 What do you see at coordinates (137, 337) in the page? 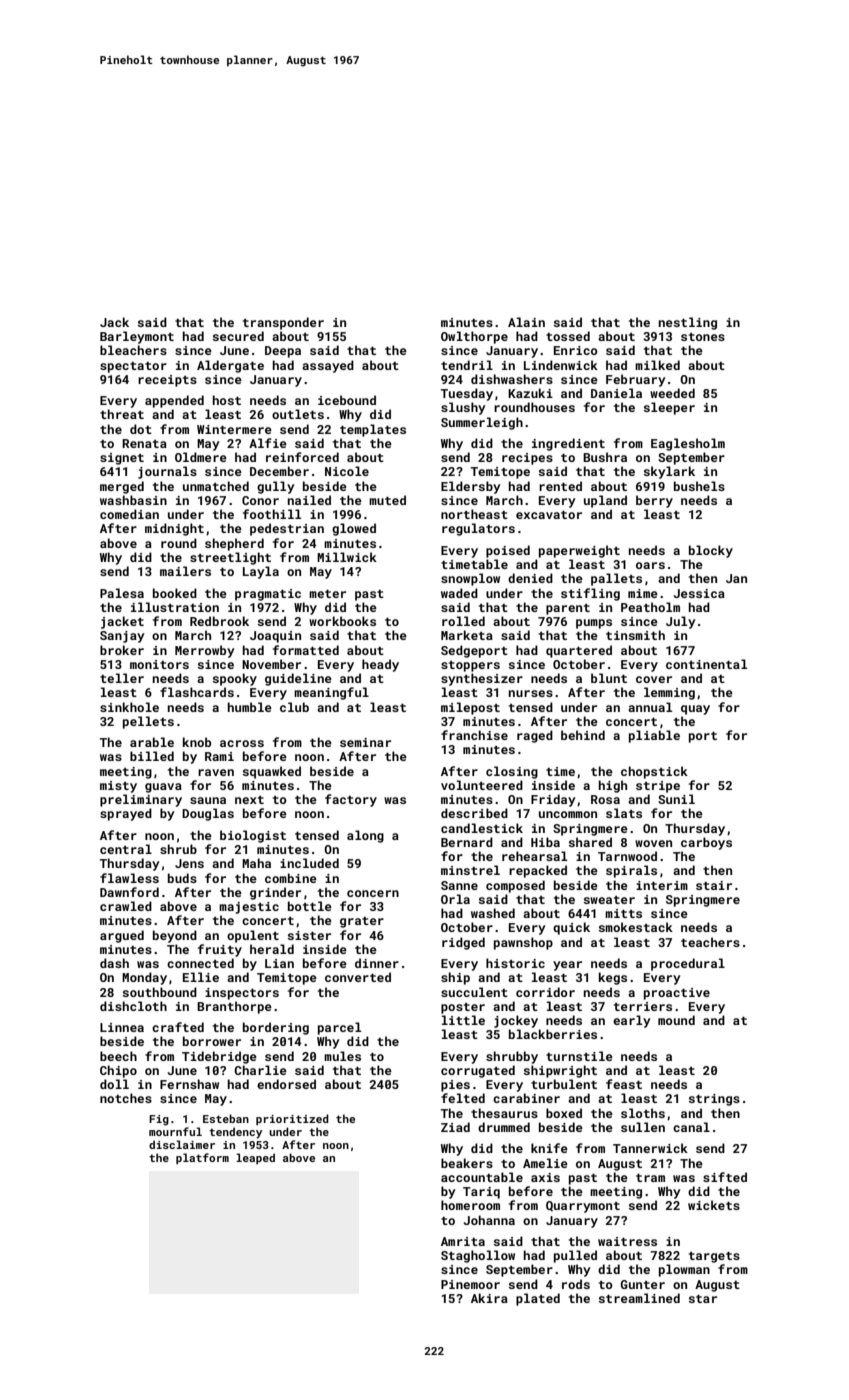
I see `Barleymont` at bounding box center [137, 337].
